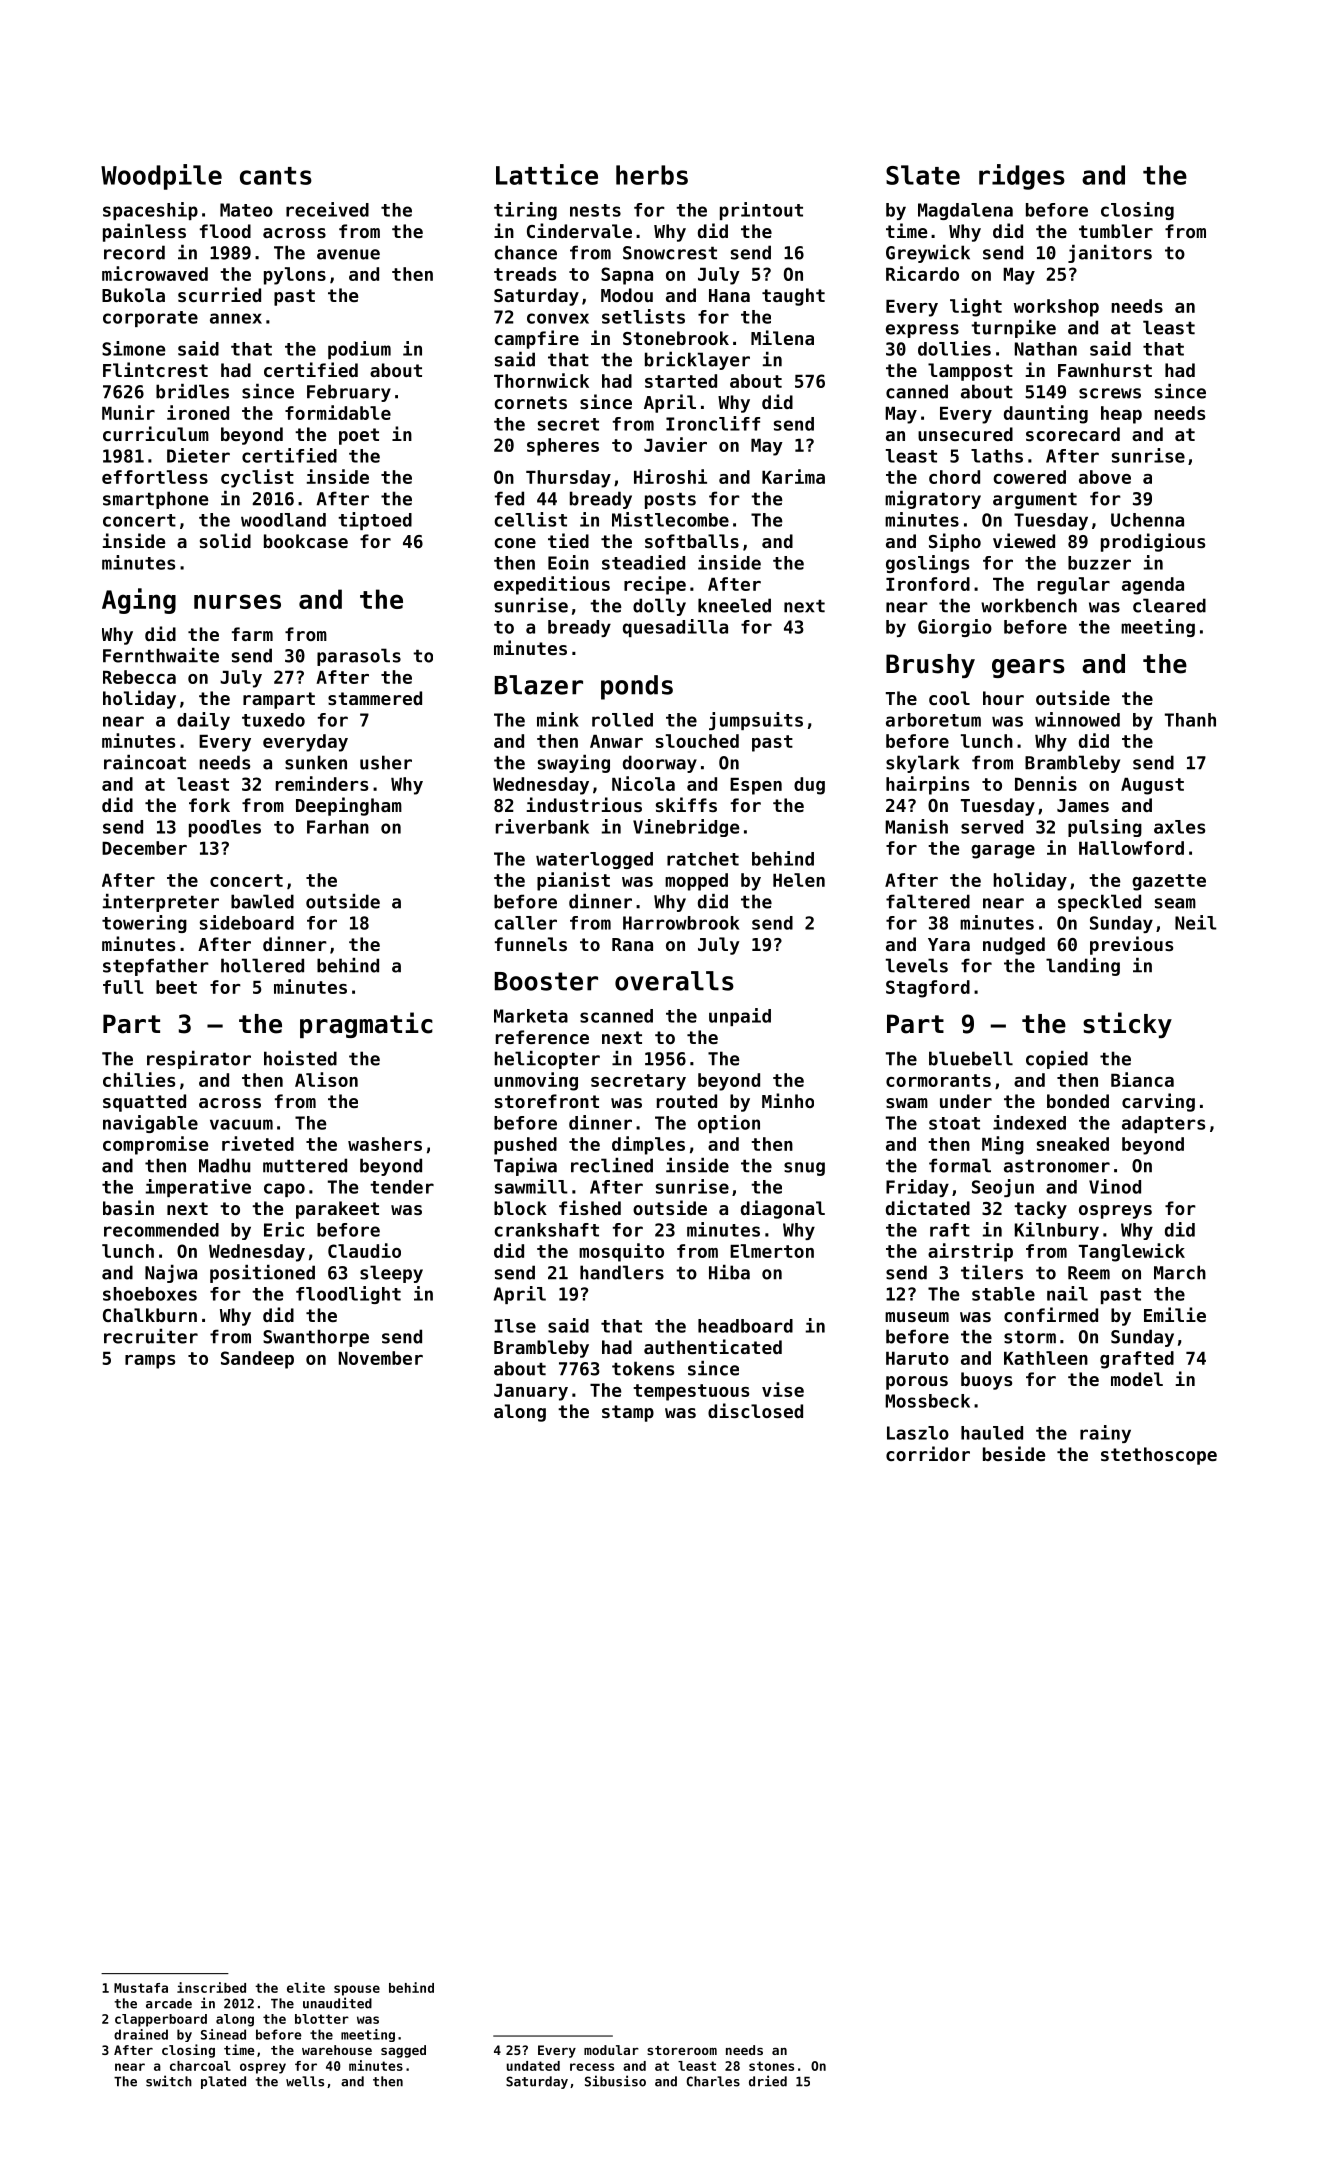 This screenshot has height=2177, width=1322. What do you see at coordinates (366, 1025) in the screenshot?
I see `pragmatic` at bounding box center [366, 1025].
